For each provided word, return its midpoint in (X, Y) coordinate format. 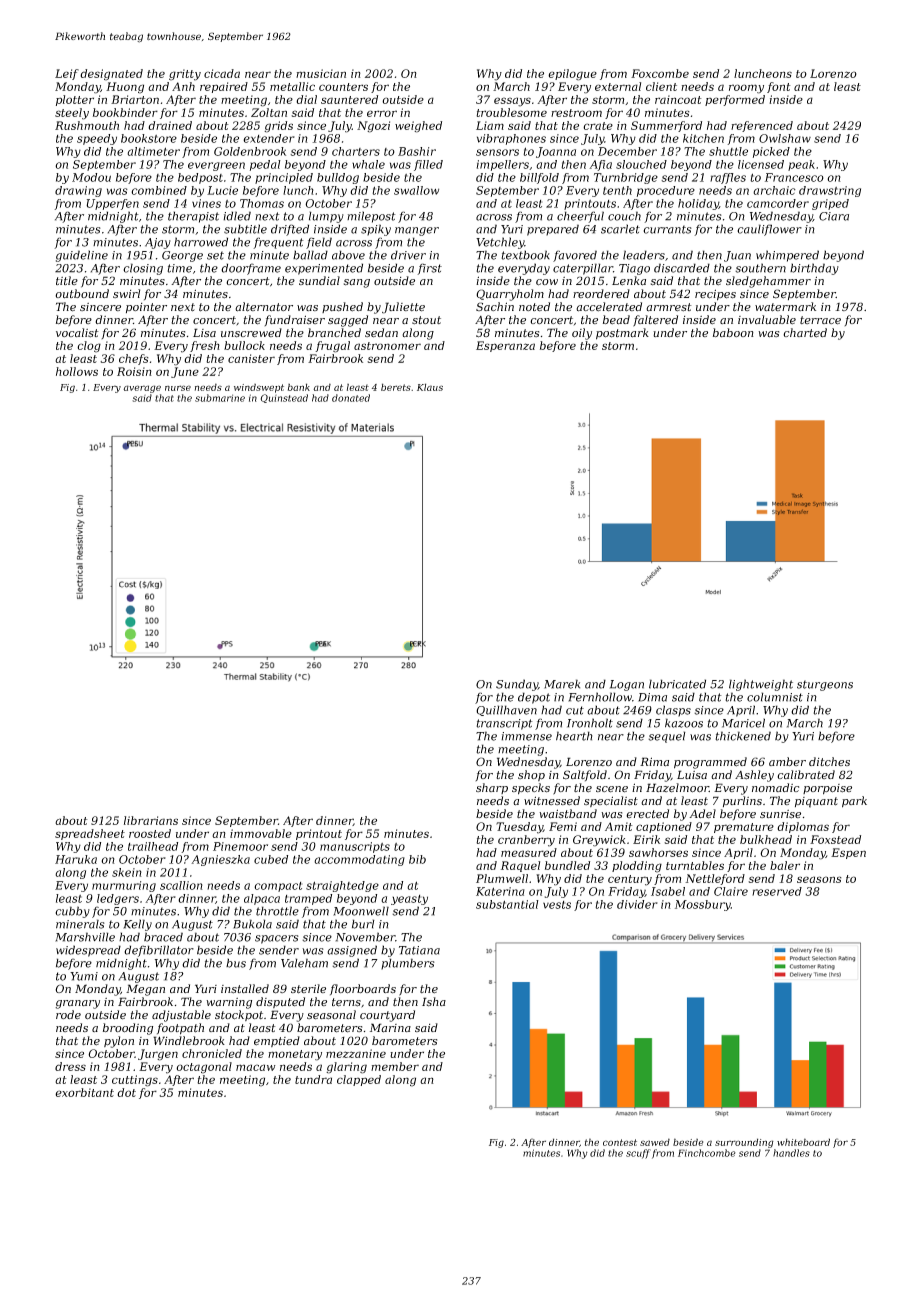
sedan (381, 333)
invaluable (767, 320)
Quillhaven (506, 710)
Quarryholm (510, 295)
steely (72, 114)
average (142, 389)
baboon (733, 332)
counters (343, 87)
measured (529, 852)
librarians (151, 820)
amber (787, 761)
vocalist (77, 333)
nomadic (775, 787)
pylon (119, 1042)
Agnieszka (220, 860)
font (779, 87)
